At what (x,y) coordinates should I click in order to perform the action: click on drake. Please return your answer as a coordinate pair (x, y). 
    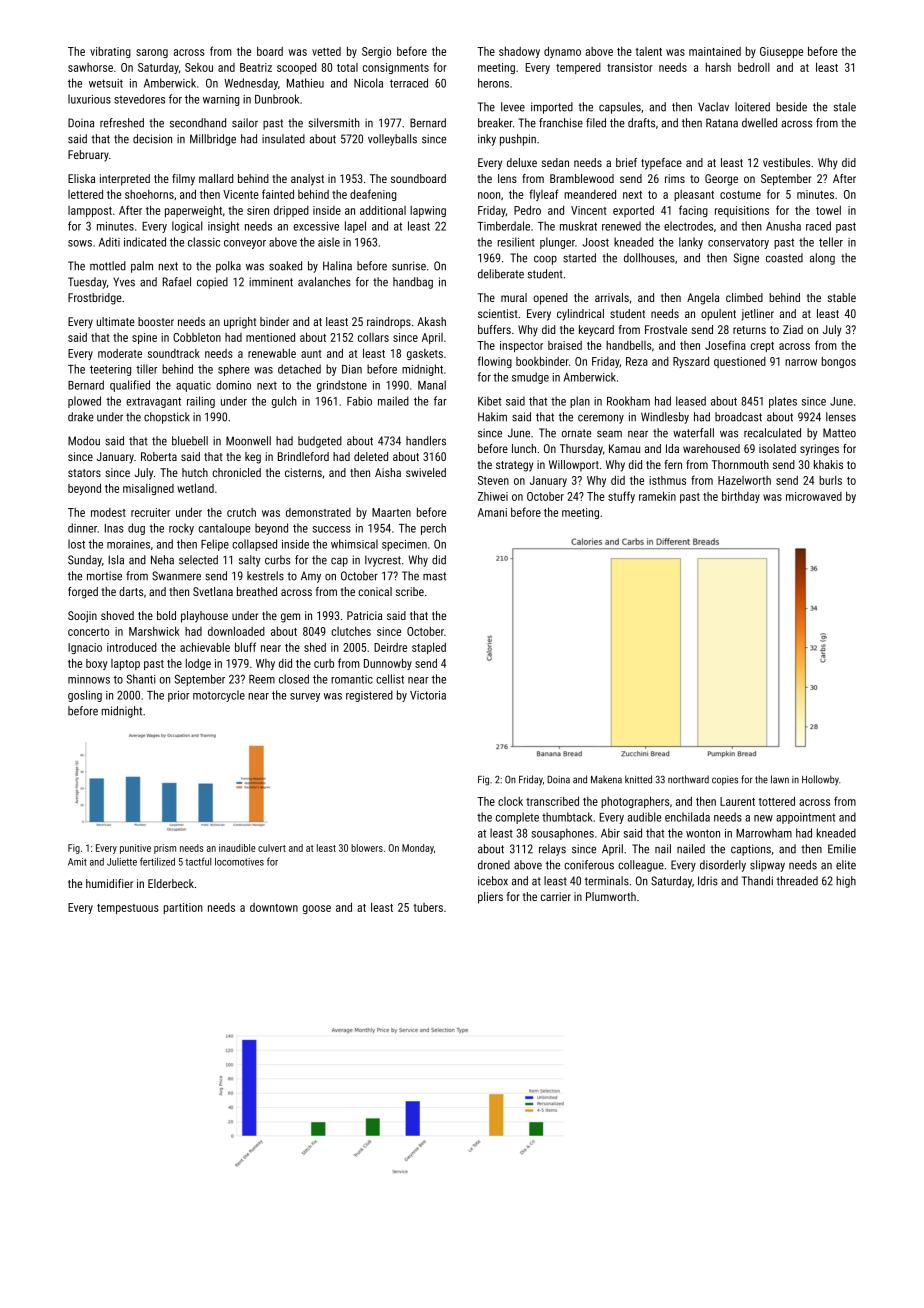
    Looking at the image, I should click on (81, 417).
